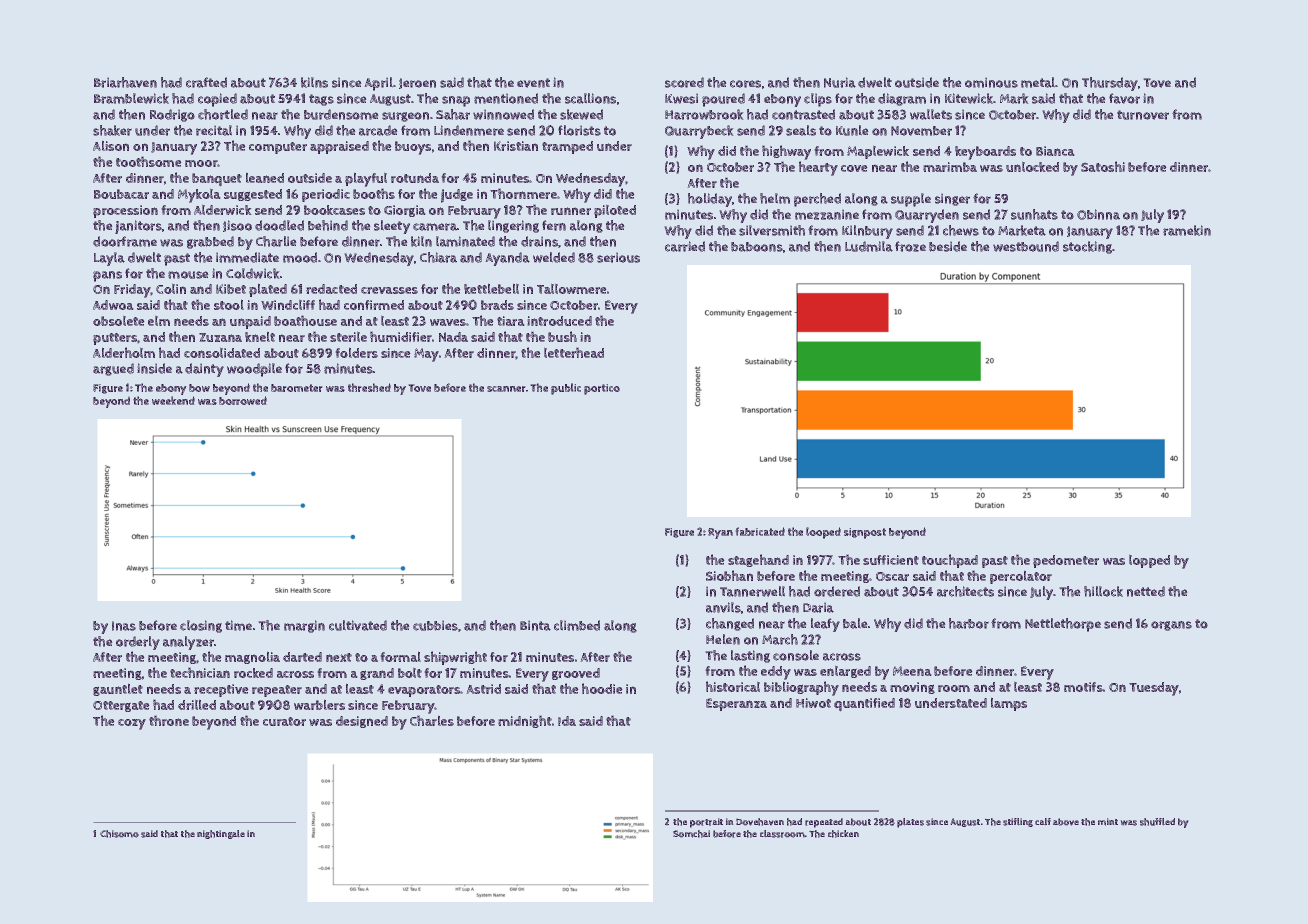  What do you see at coordinates (560, 321) in the screenshot?
I see `introduced` at bounding box center [560, 321].
